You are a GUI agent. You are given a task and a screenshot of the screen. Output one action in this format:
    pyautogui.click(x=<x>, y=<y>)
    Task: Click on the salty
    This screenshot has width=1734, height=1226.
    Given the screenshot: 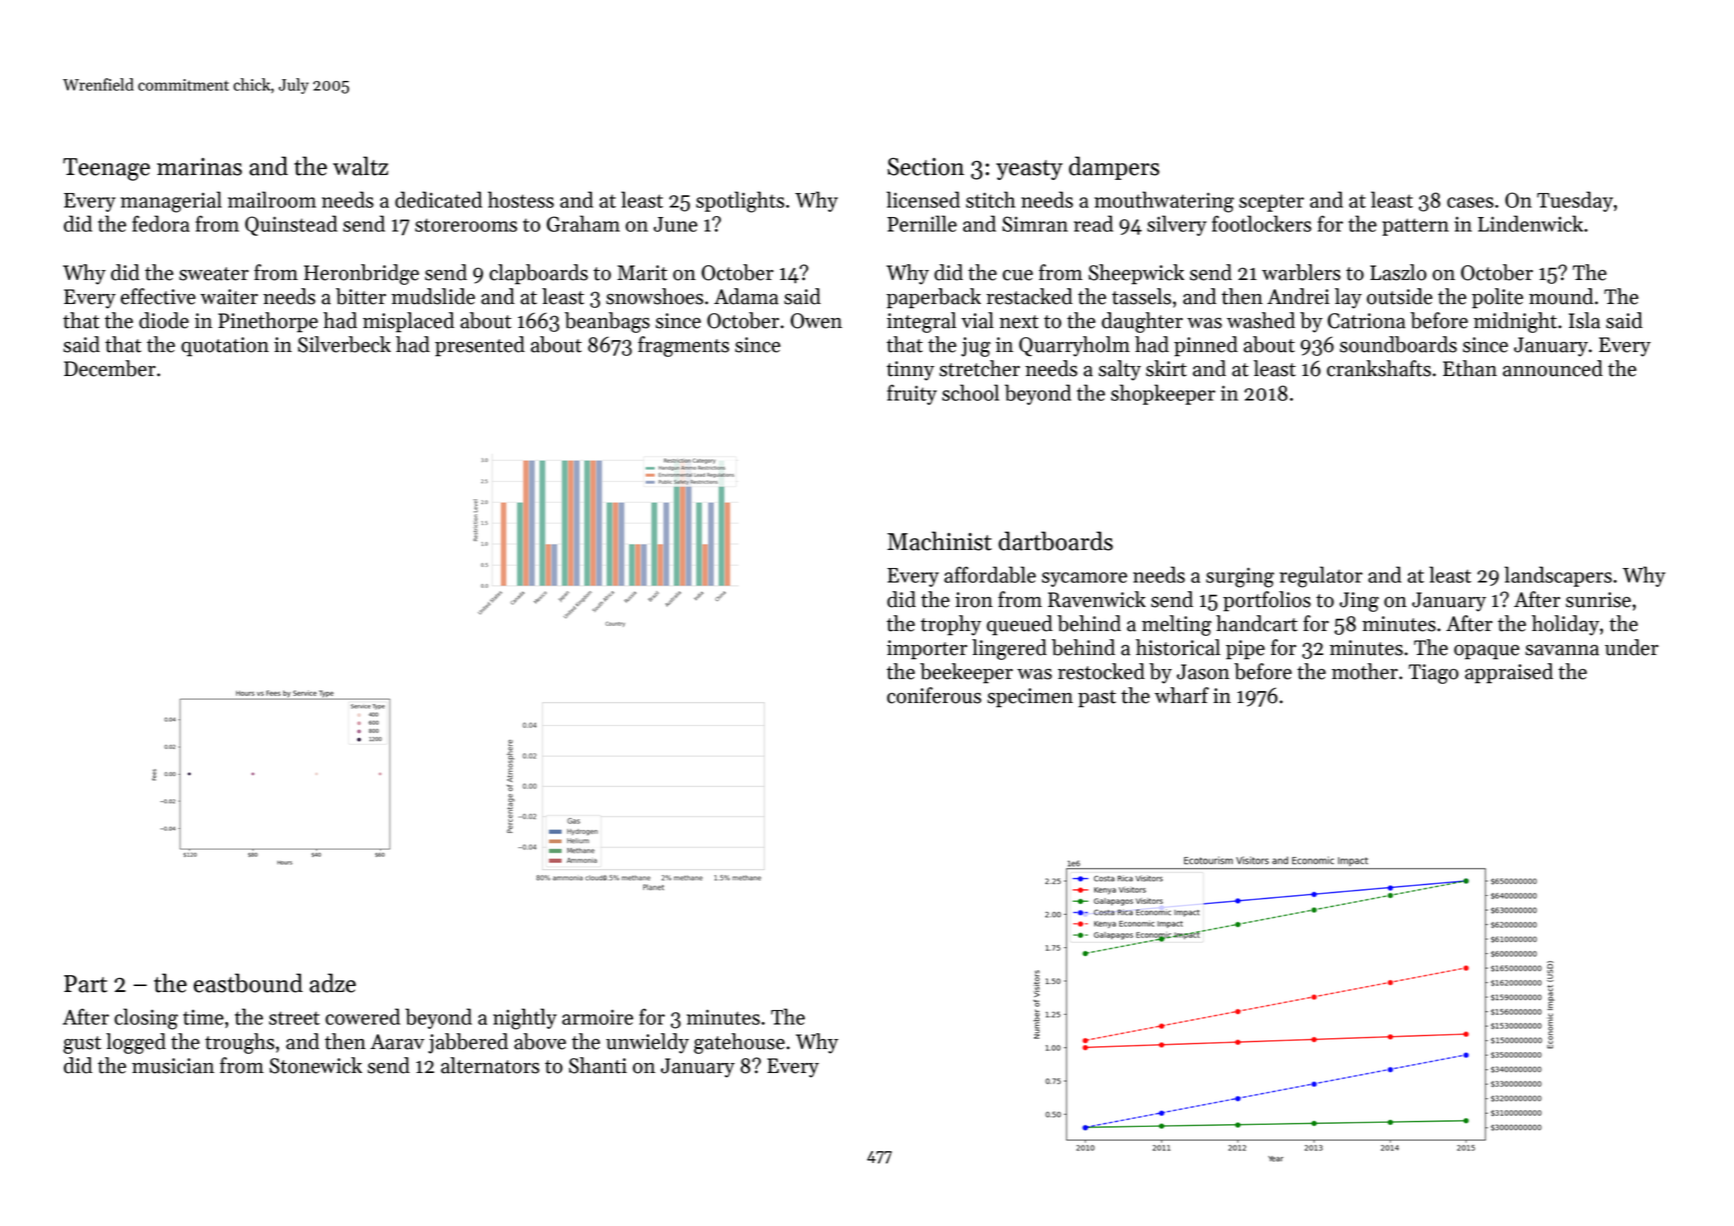 What is the action you would take?
    pyautogui.click(x=1120, y=370)
